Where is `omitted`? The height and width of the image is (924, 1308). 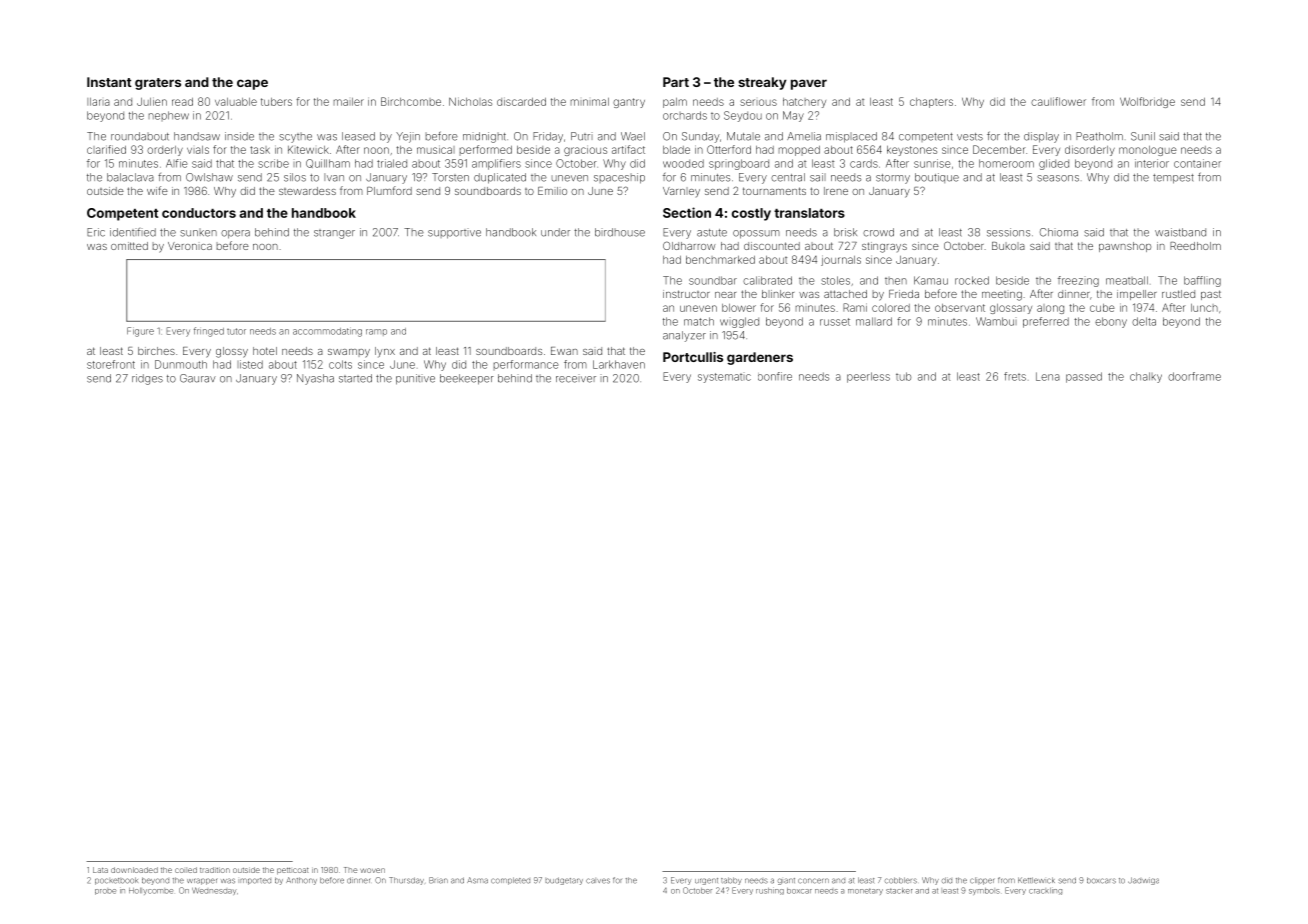
omitted is located at coordinates (129, 246).
